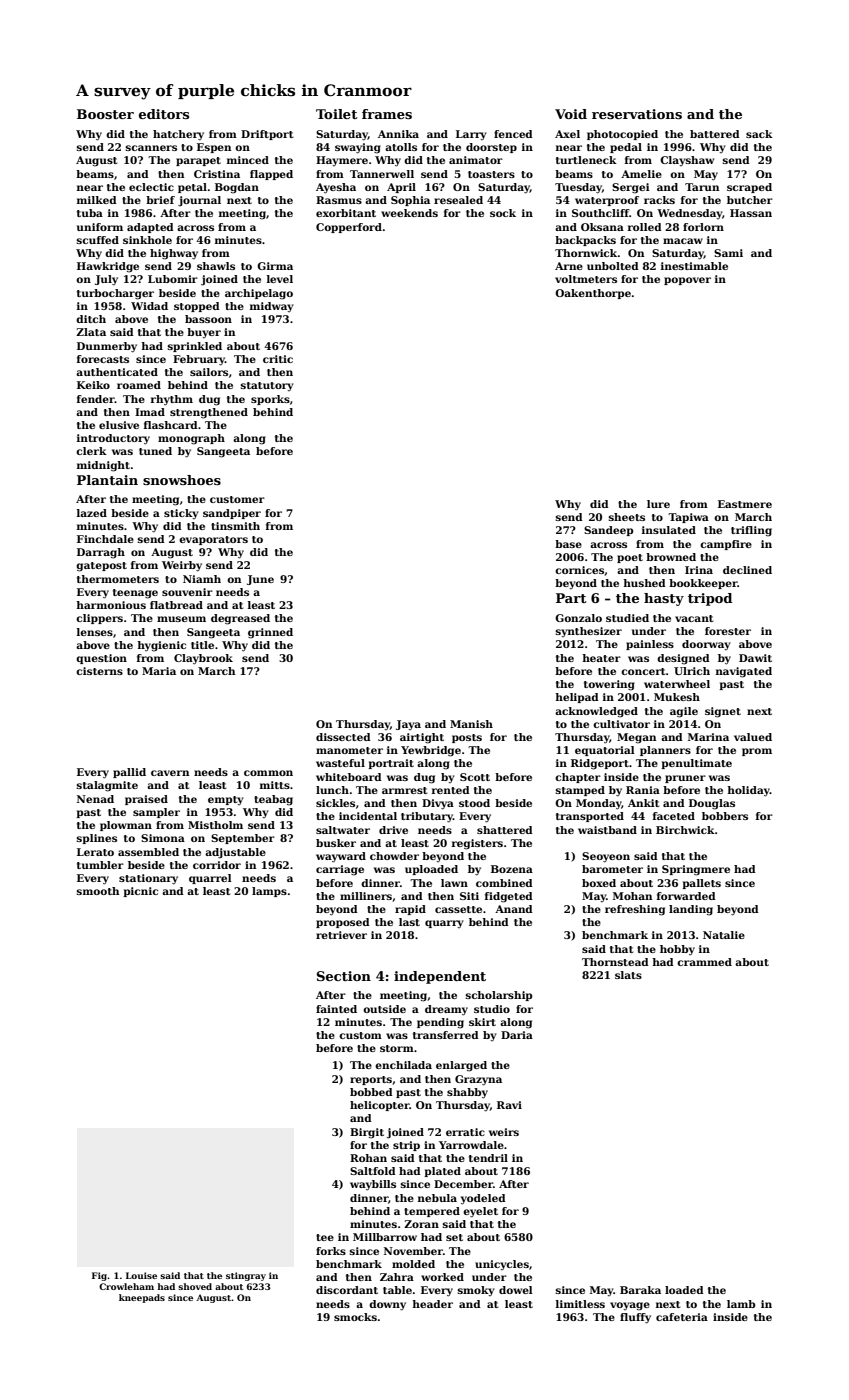 The height and width of the screenshot is (1400, 849). What do you see at coordinates (275, 266) in the screenshot?
I see `Girma` at bounding box center [275, 266].
